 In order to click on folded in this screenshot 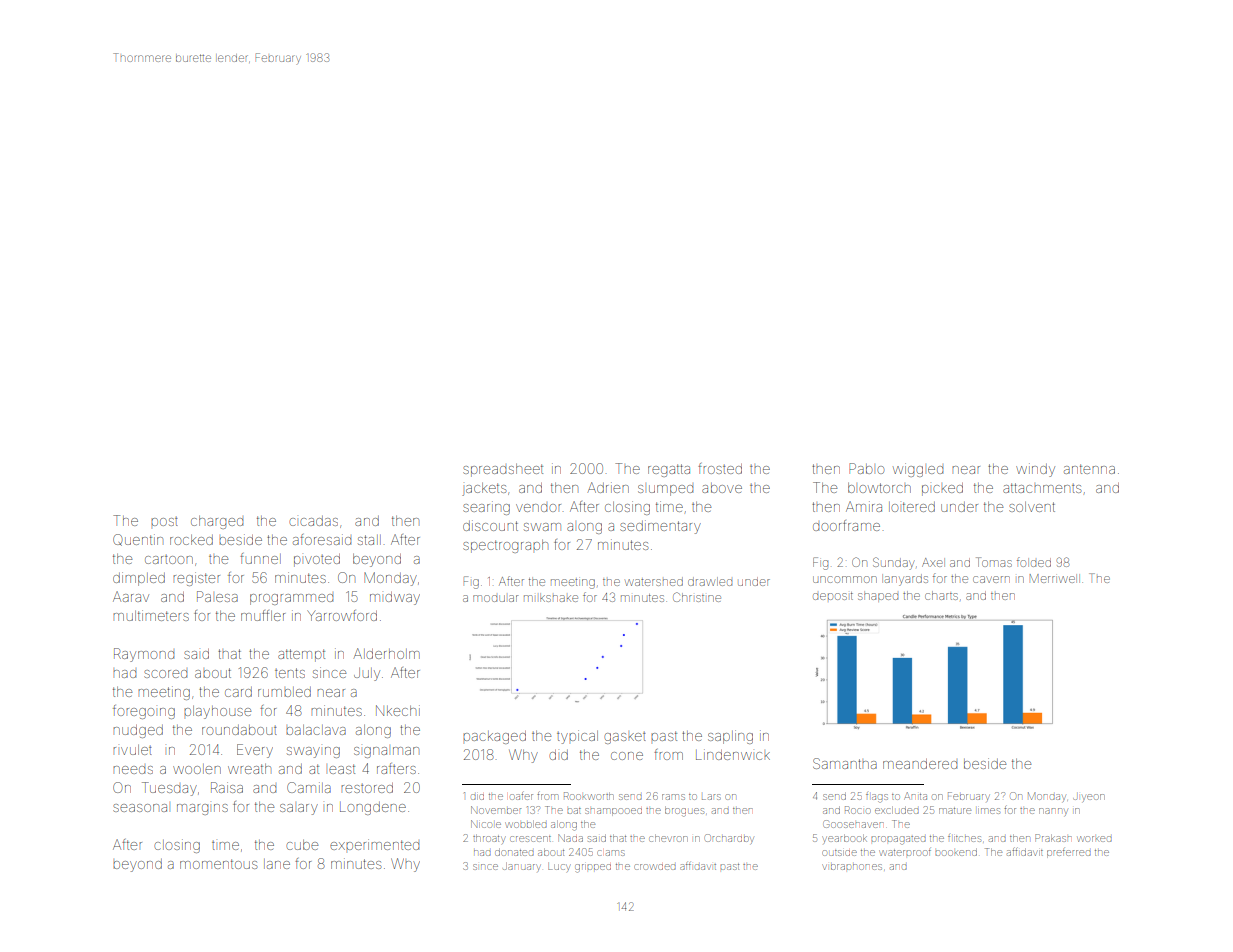, I will do `click(1034, 562)`.
